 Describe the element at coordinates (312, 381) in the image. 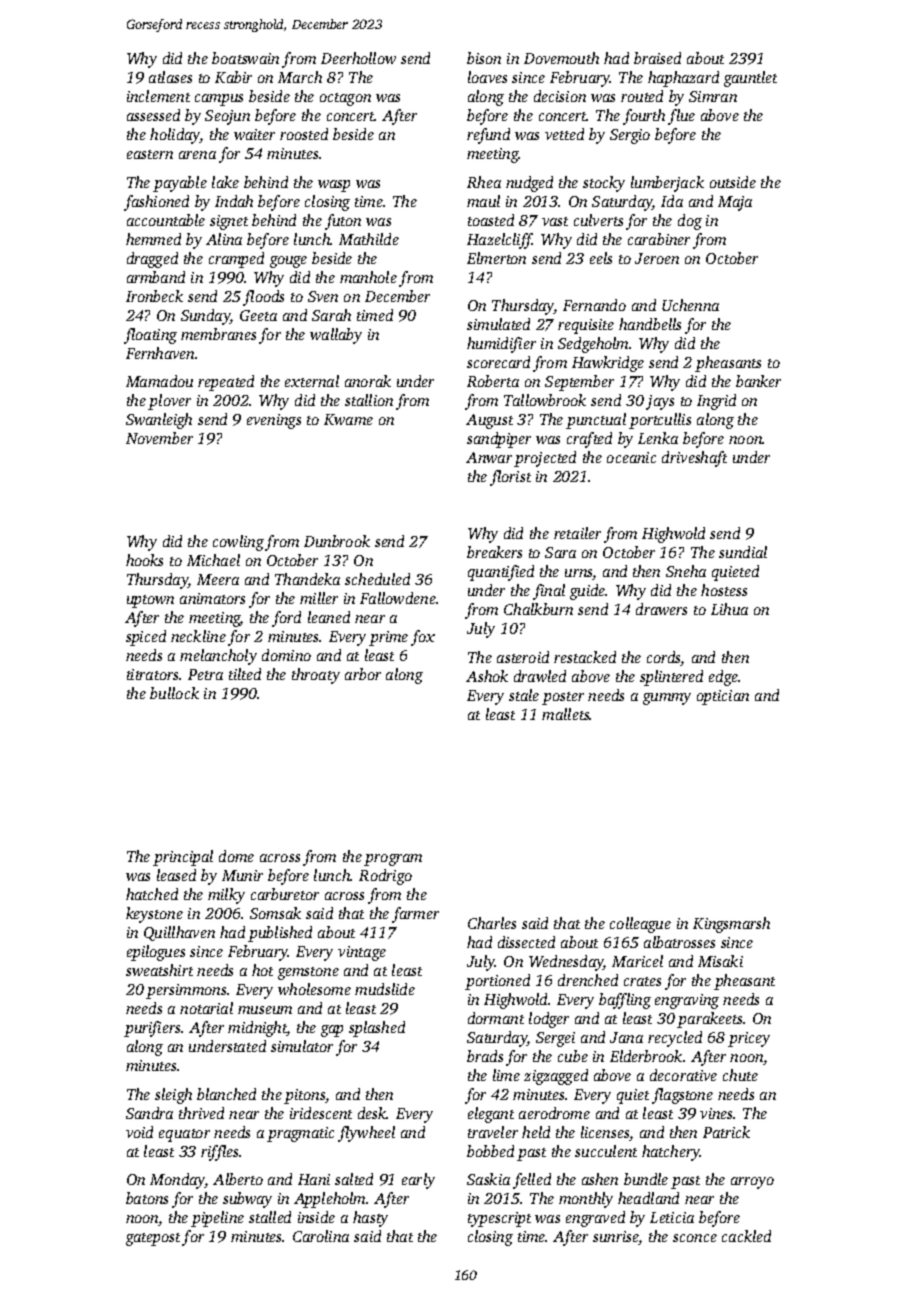

I see `external` at that location.
